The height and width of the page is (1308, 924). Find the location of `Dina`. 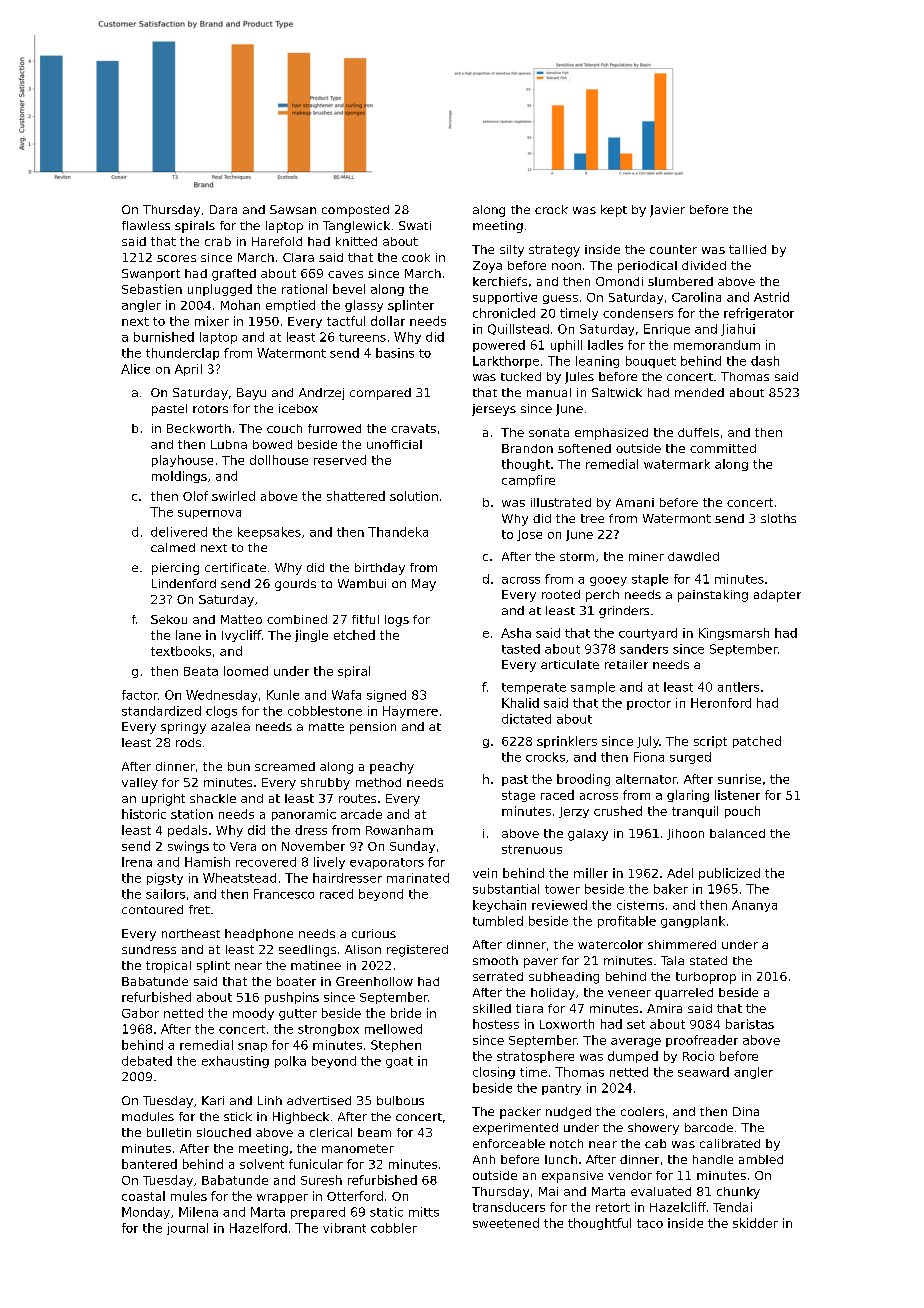

Dina is located at coordinates (746, 1111).
